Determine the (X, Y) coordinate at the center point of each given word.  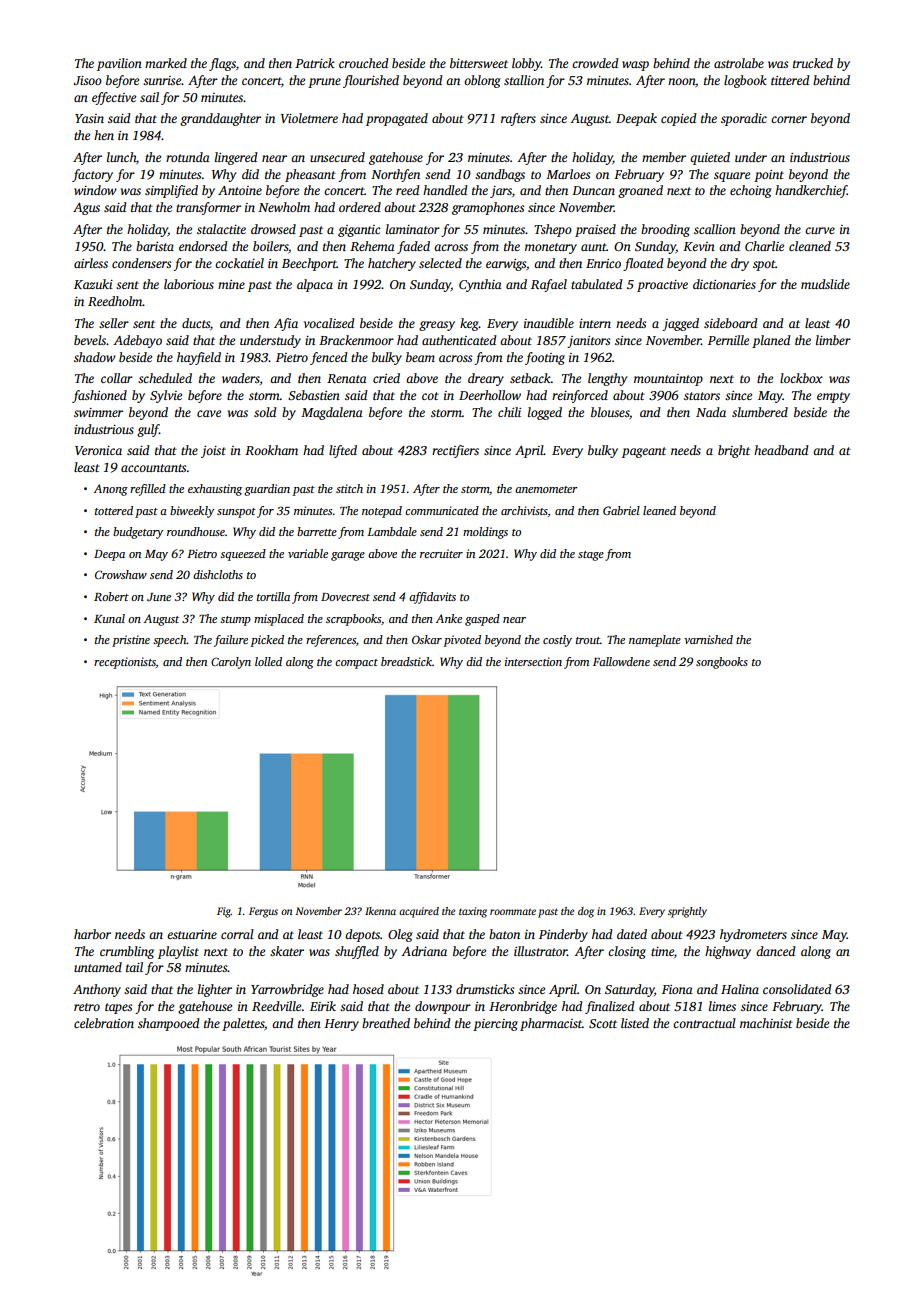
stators (702, 396)
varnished (708, 639)
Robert (111, 596)
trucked (813, 63)
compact (356, 664)
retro (87, 1007)
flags (222, 64)
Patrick (315, 63)
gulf (148, 430)
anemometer (546, 489)
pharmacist (551, 1024)
